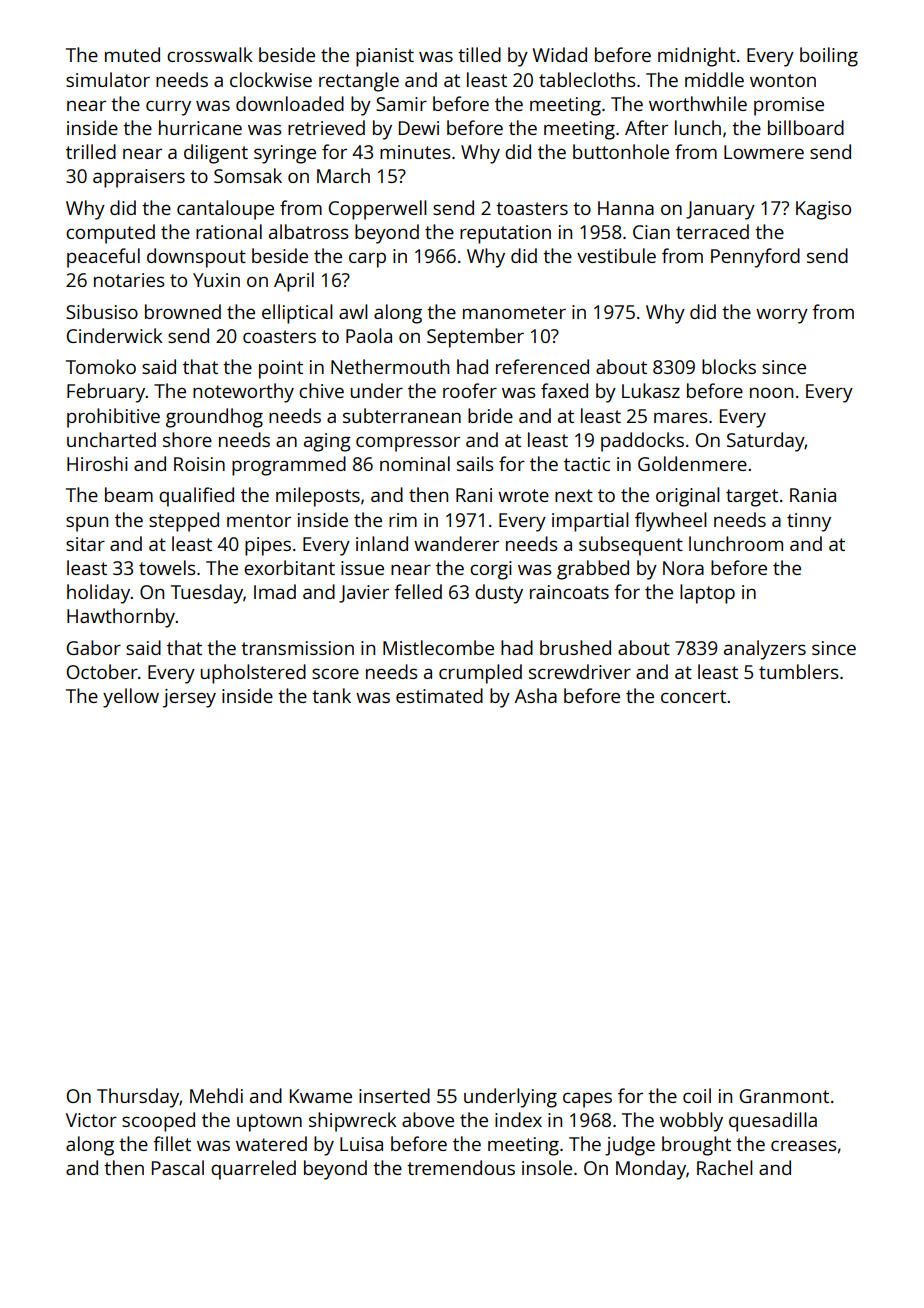 This page has width=924, height=1308. I want to click on upholstered, so click(253, 674).
